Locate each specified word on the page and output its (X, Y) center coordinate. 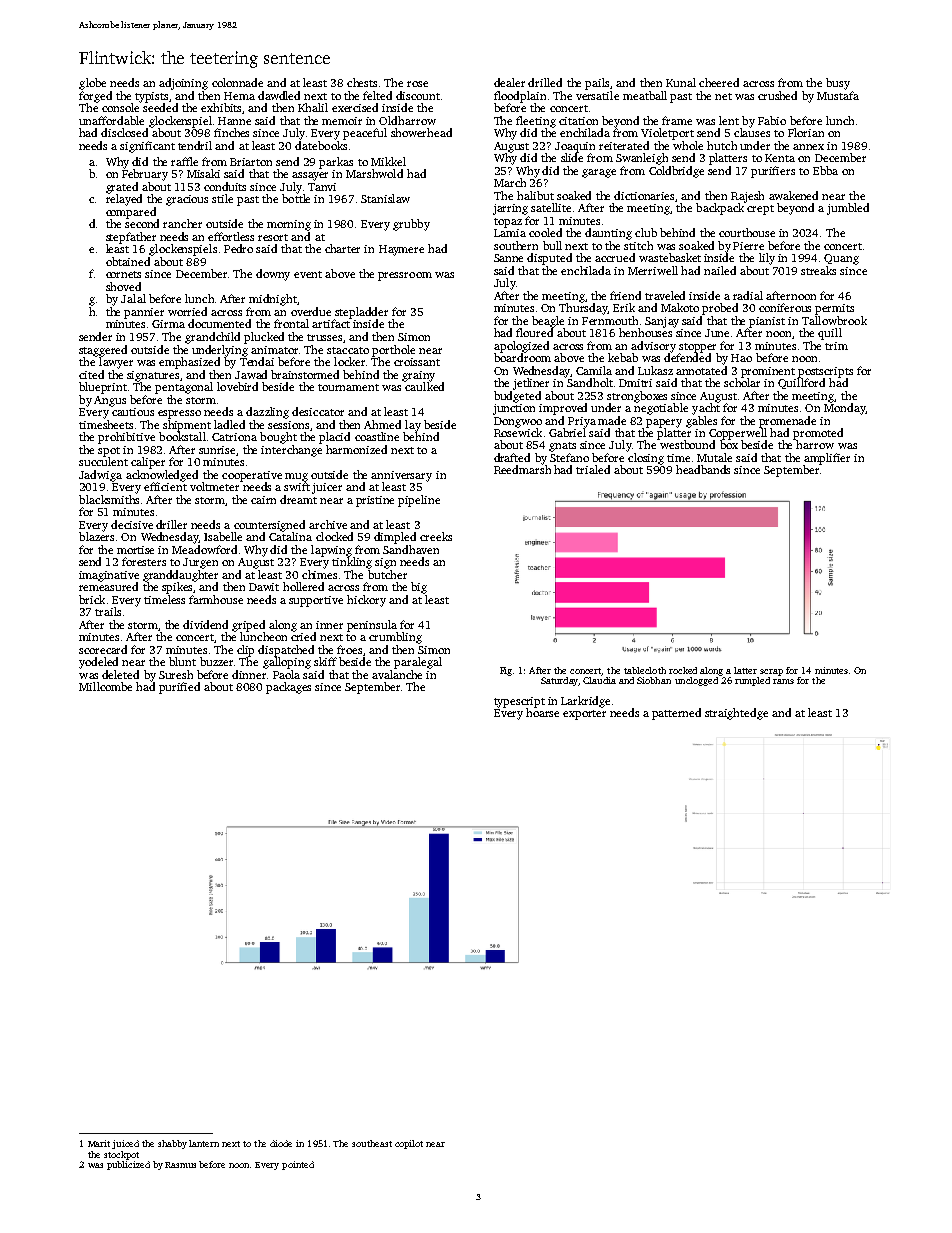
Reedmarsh (522, 469)
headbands (703, 469)
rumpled (752, 681)
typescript (519, 702)
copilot (409, 1144)
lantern (204, 1143)
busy (838, 84)
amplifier (827, 459)
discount (418, 95)
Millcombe (105, 686)
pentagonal (184, 388)
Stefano (569, 457)
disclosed (124, 132)
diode (281, 1143)
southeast (372, 1143)
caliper (148, 463)
